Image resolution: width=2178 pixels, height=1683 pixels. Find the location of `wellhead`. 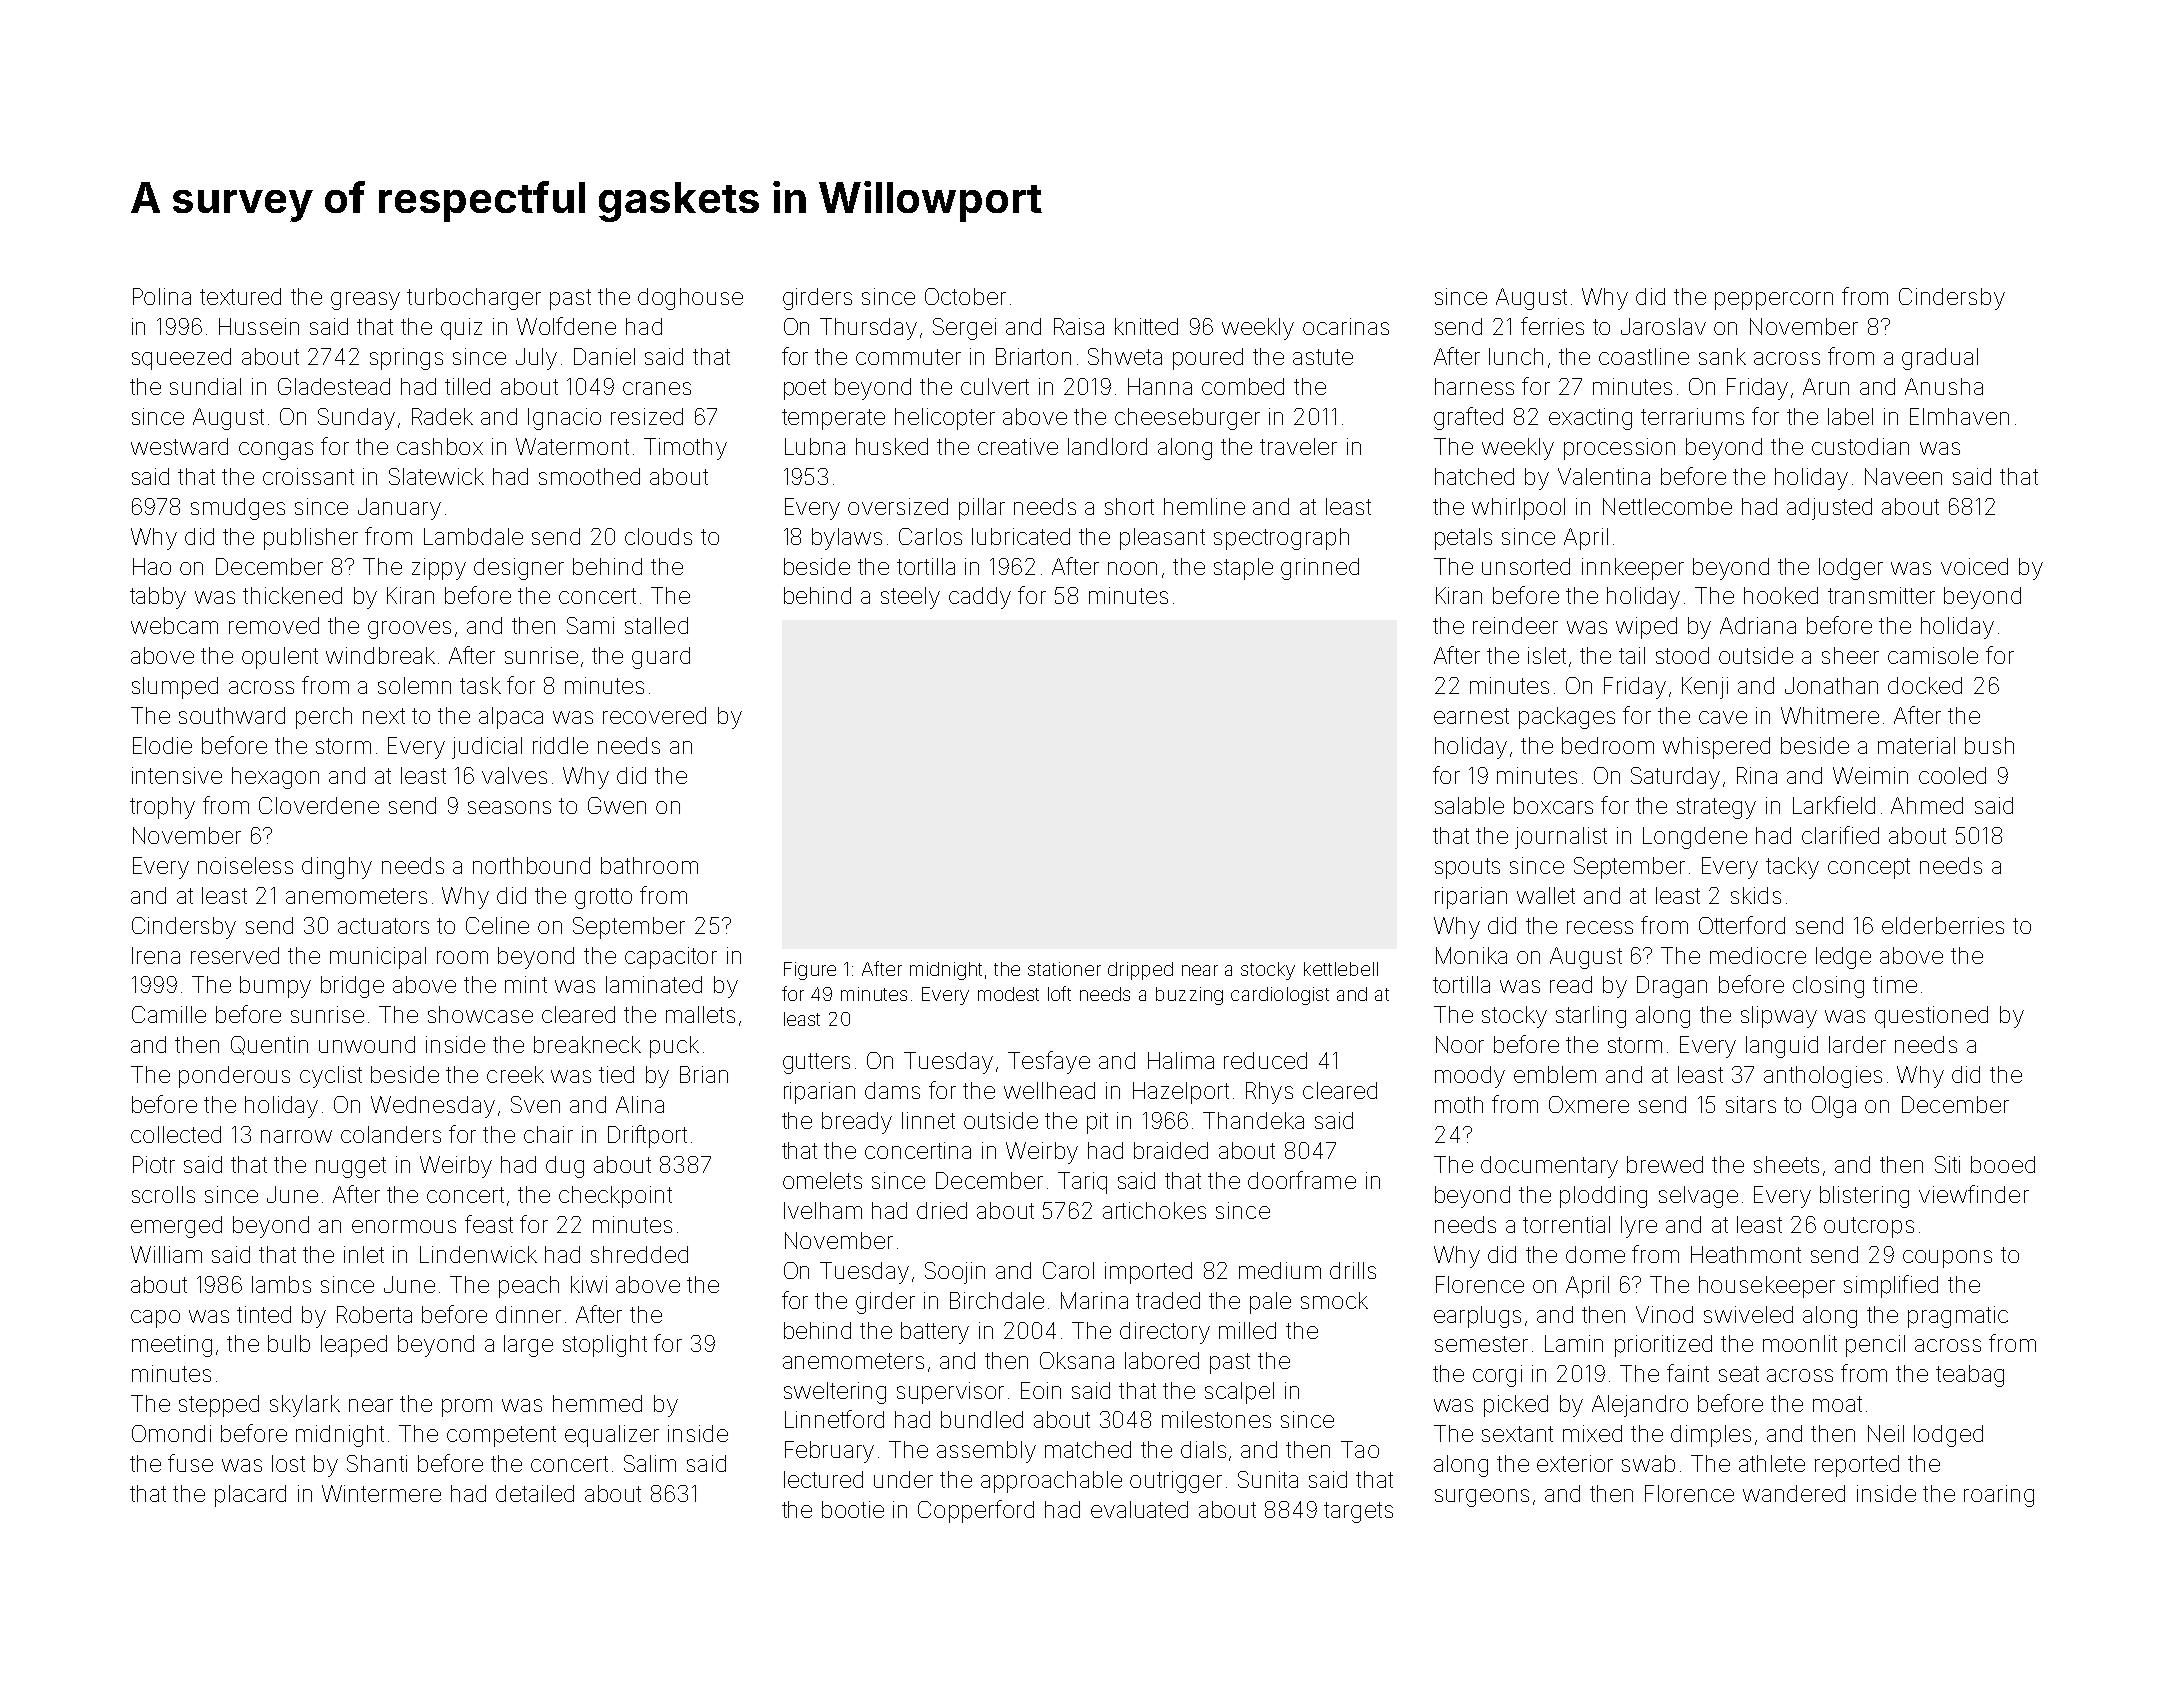

wellhead is located at coordinates (1049, 1090).
